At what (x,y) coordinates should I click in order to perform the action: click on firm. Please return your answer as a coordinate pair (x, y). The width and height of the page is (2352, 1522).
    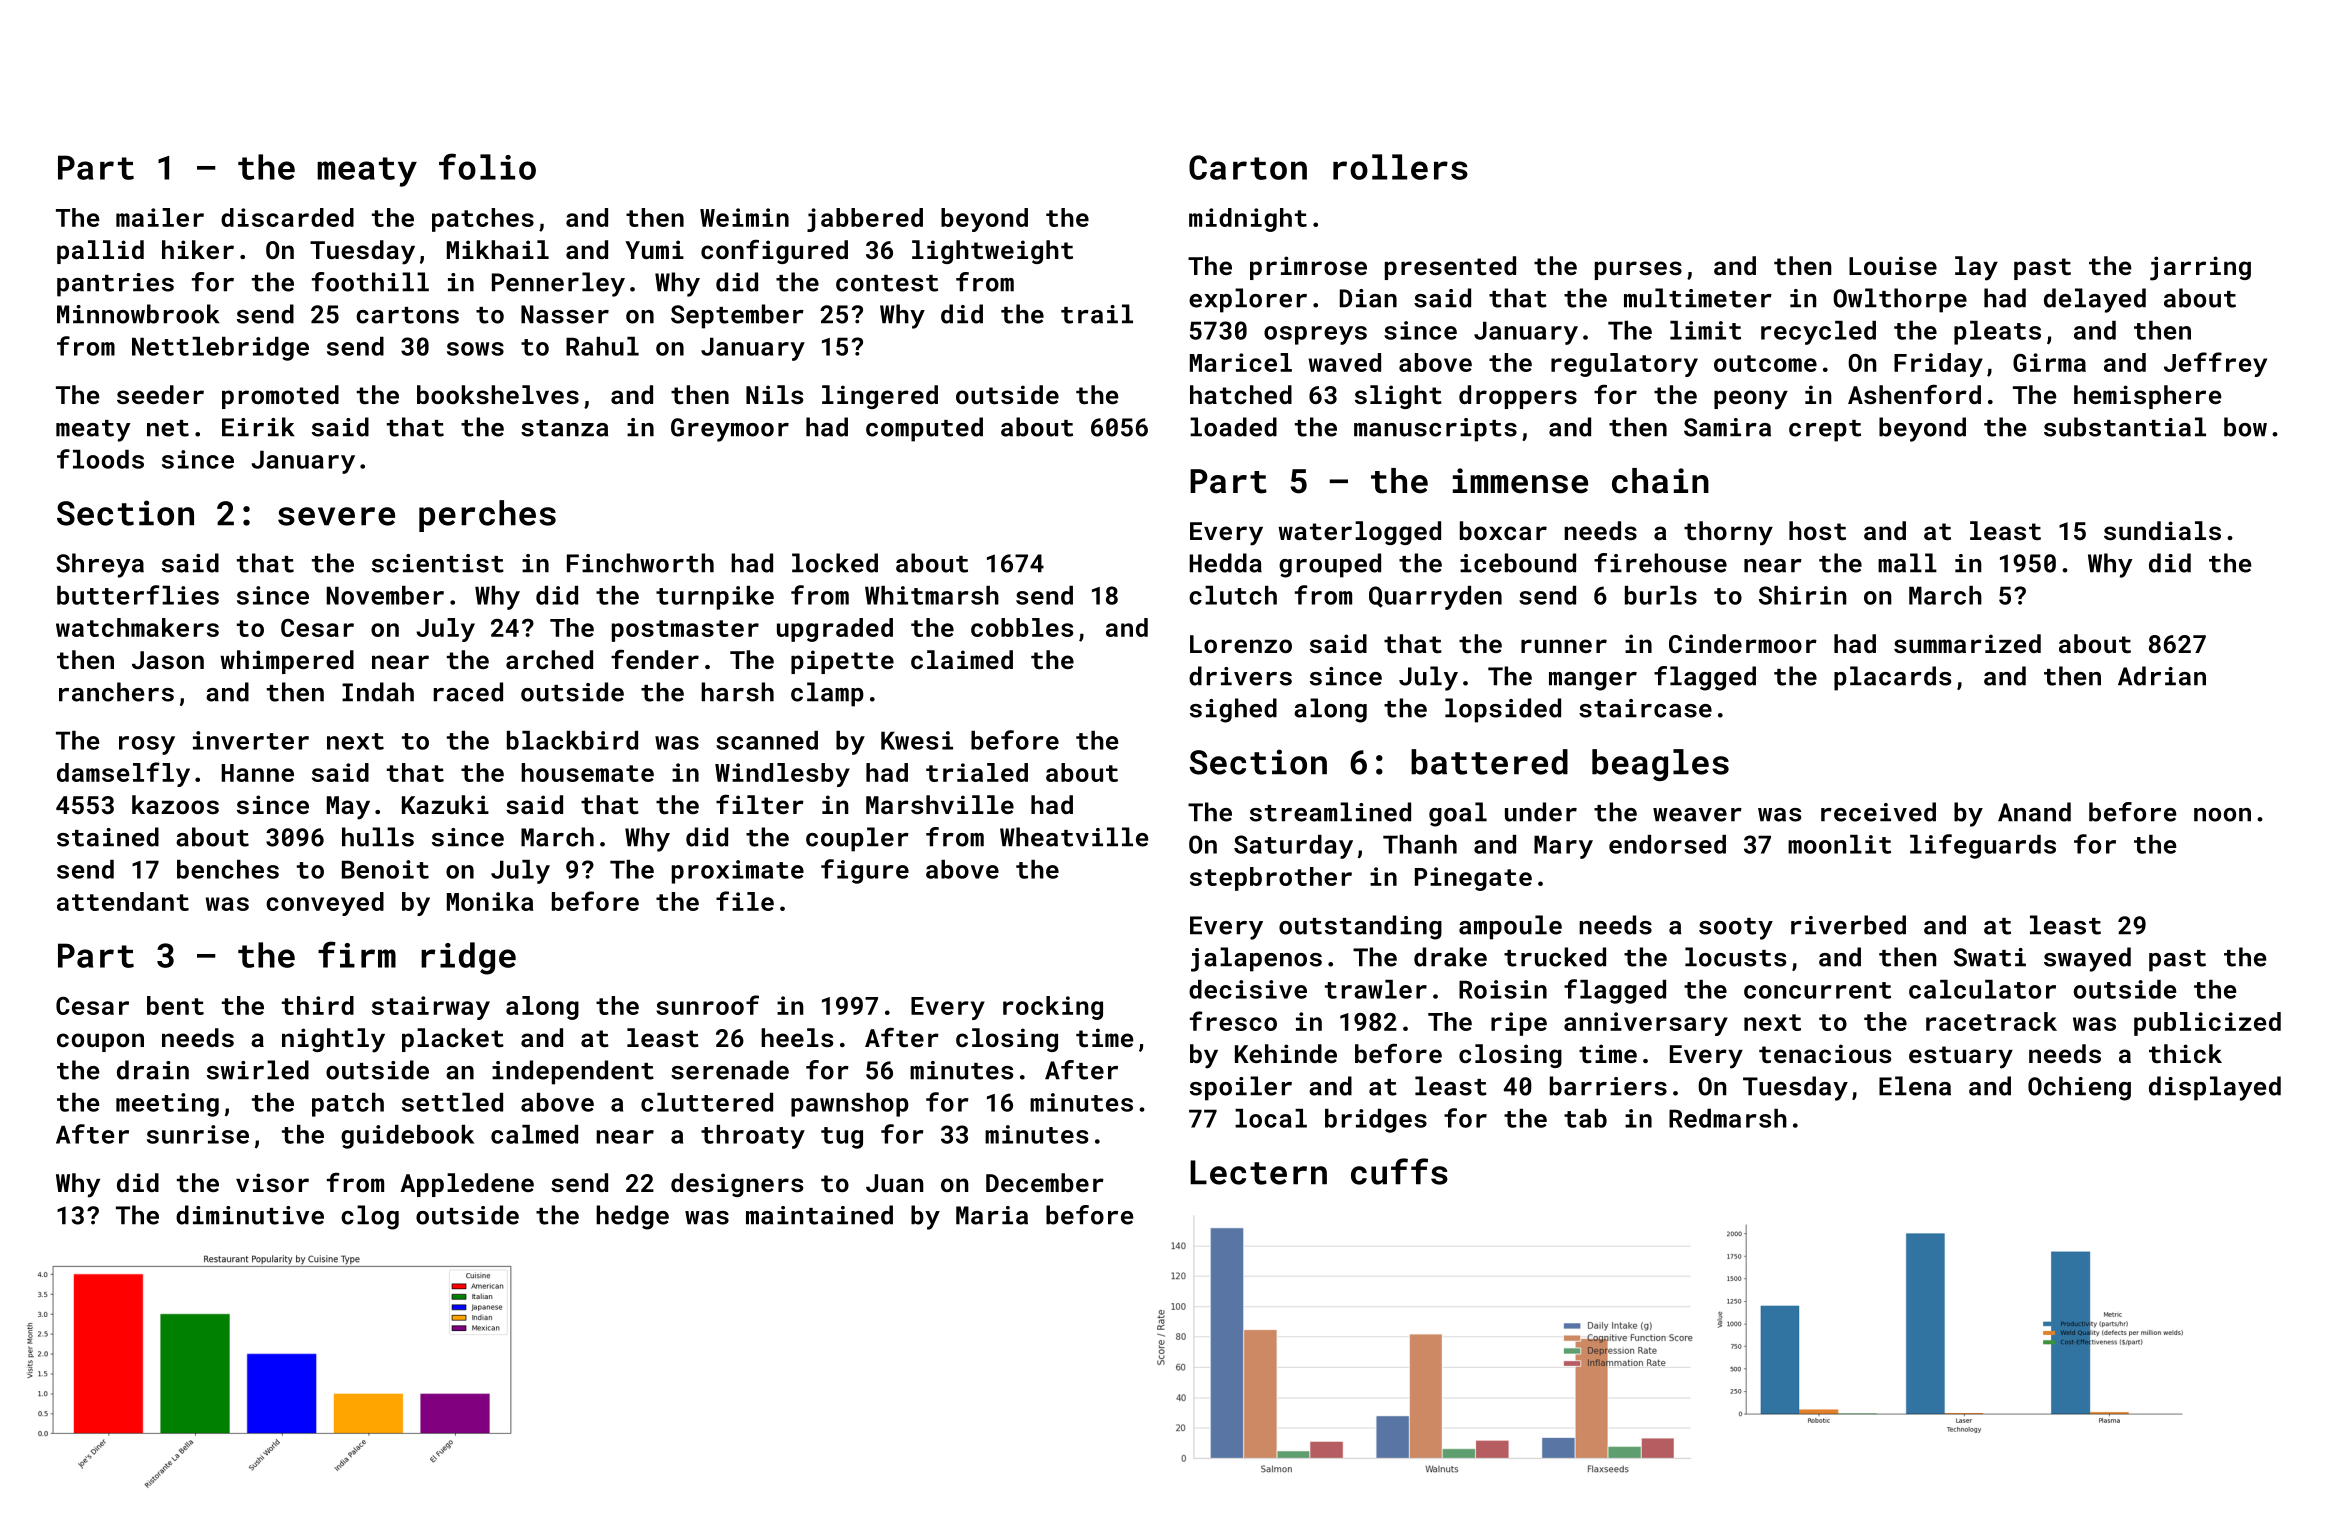
    Looking at the image, I should click on (357, 954).
